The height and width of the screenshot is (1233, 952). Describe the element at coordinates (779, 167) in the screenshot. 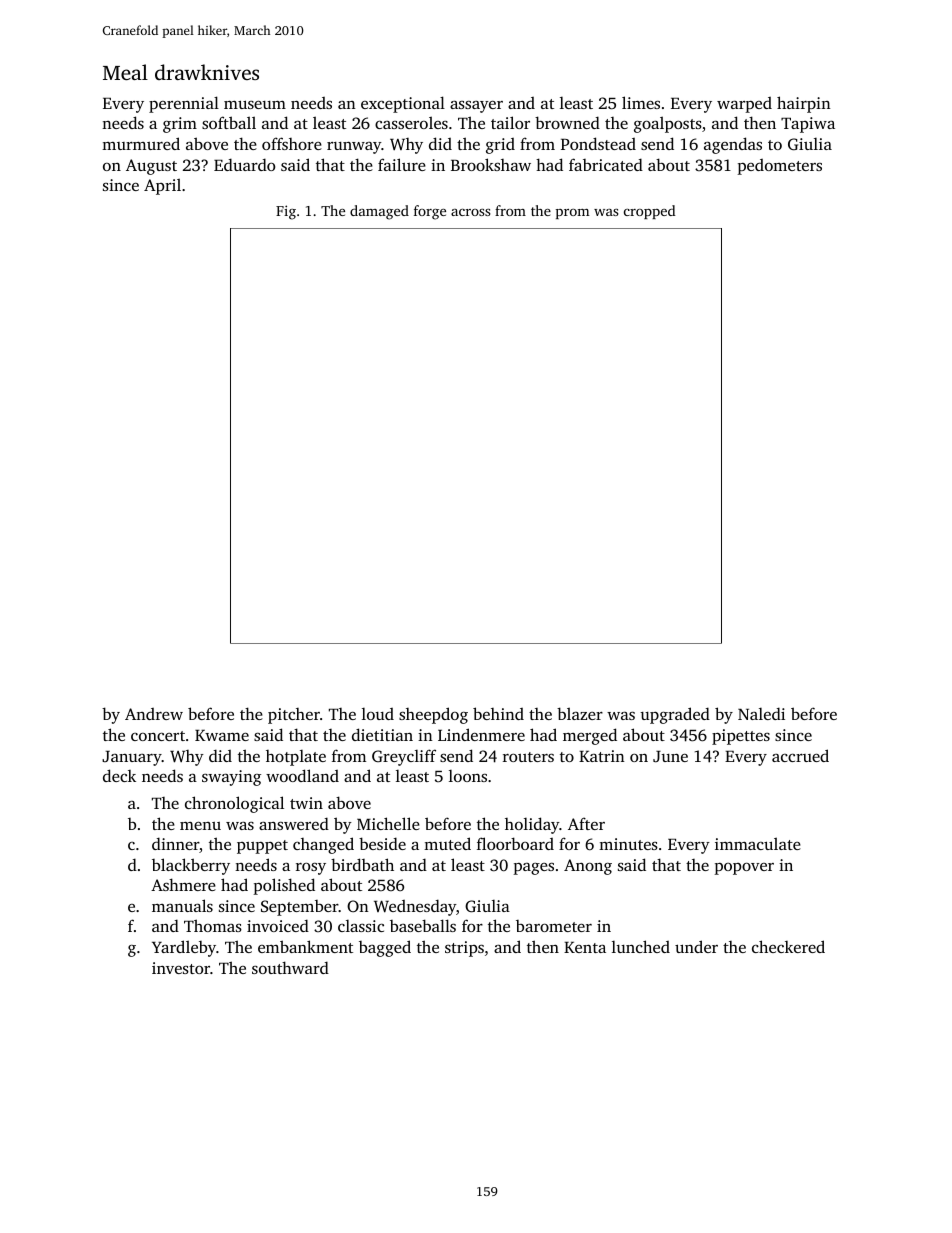

I see `pedometers` at that location.
